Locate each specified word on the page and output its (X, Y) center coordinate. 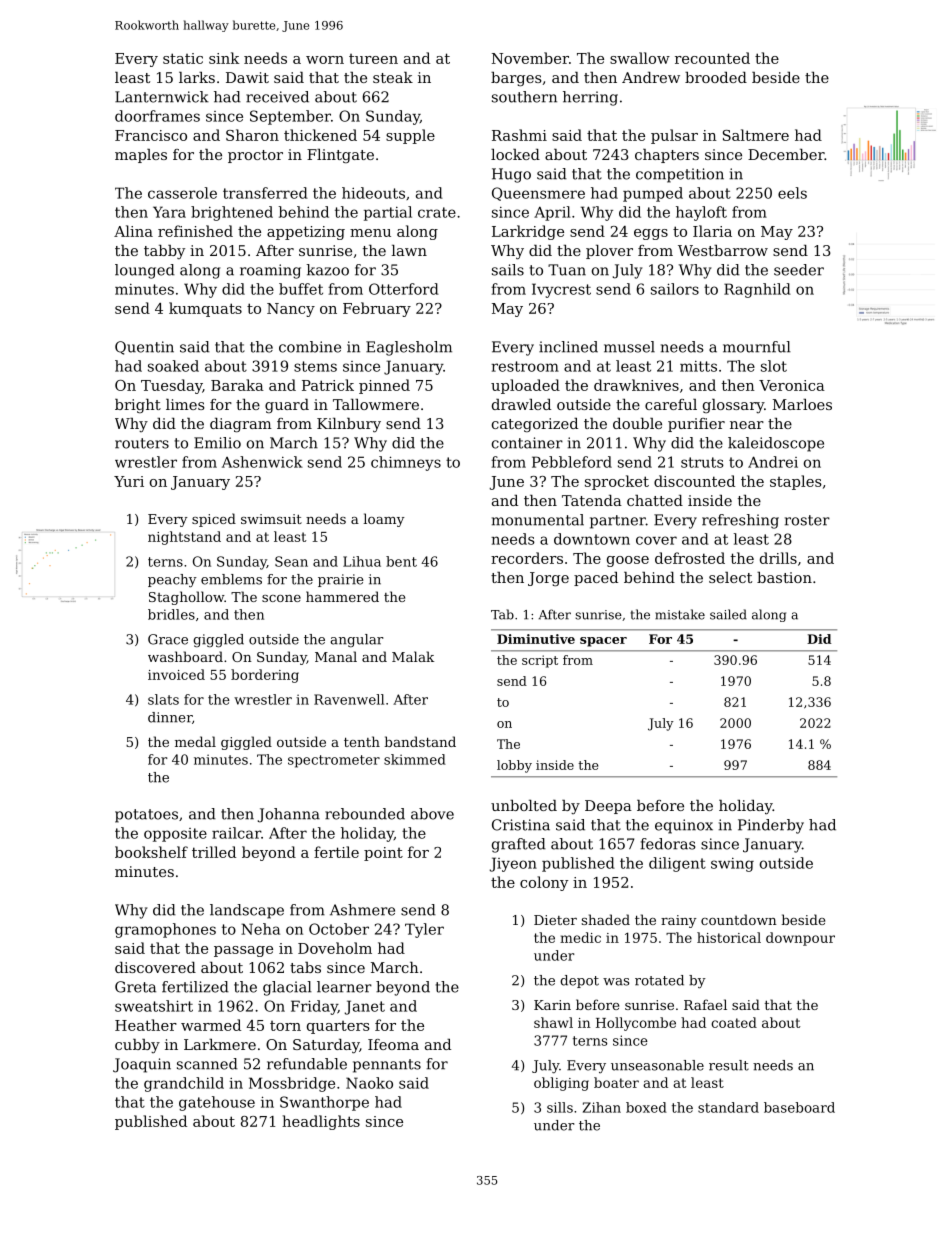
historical (729, 937)
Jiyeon (513, 864)
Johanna (289, 815)
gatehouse (217, 1103)
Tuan (567, 270)
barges (516, 79)
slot (774, 366)
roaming (270, 271)
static (183, 58)
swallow (640, 58)
